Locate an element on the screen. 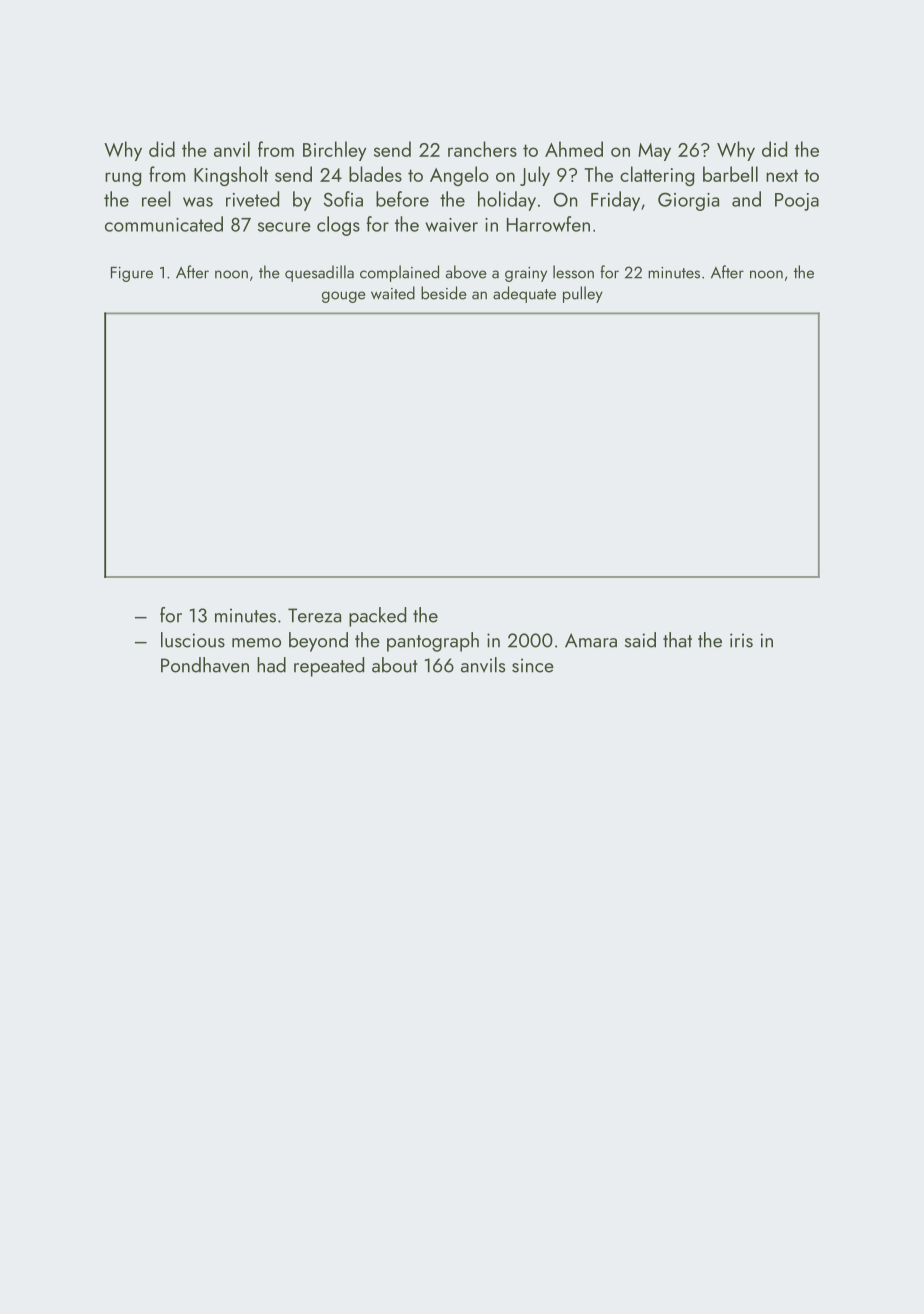 The height and width of the screenshot is (1314, 924). beside is located at coordinates (444, 293).
